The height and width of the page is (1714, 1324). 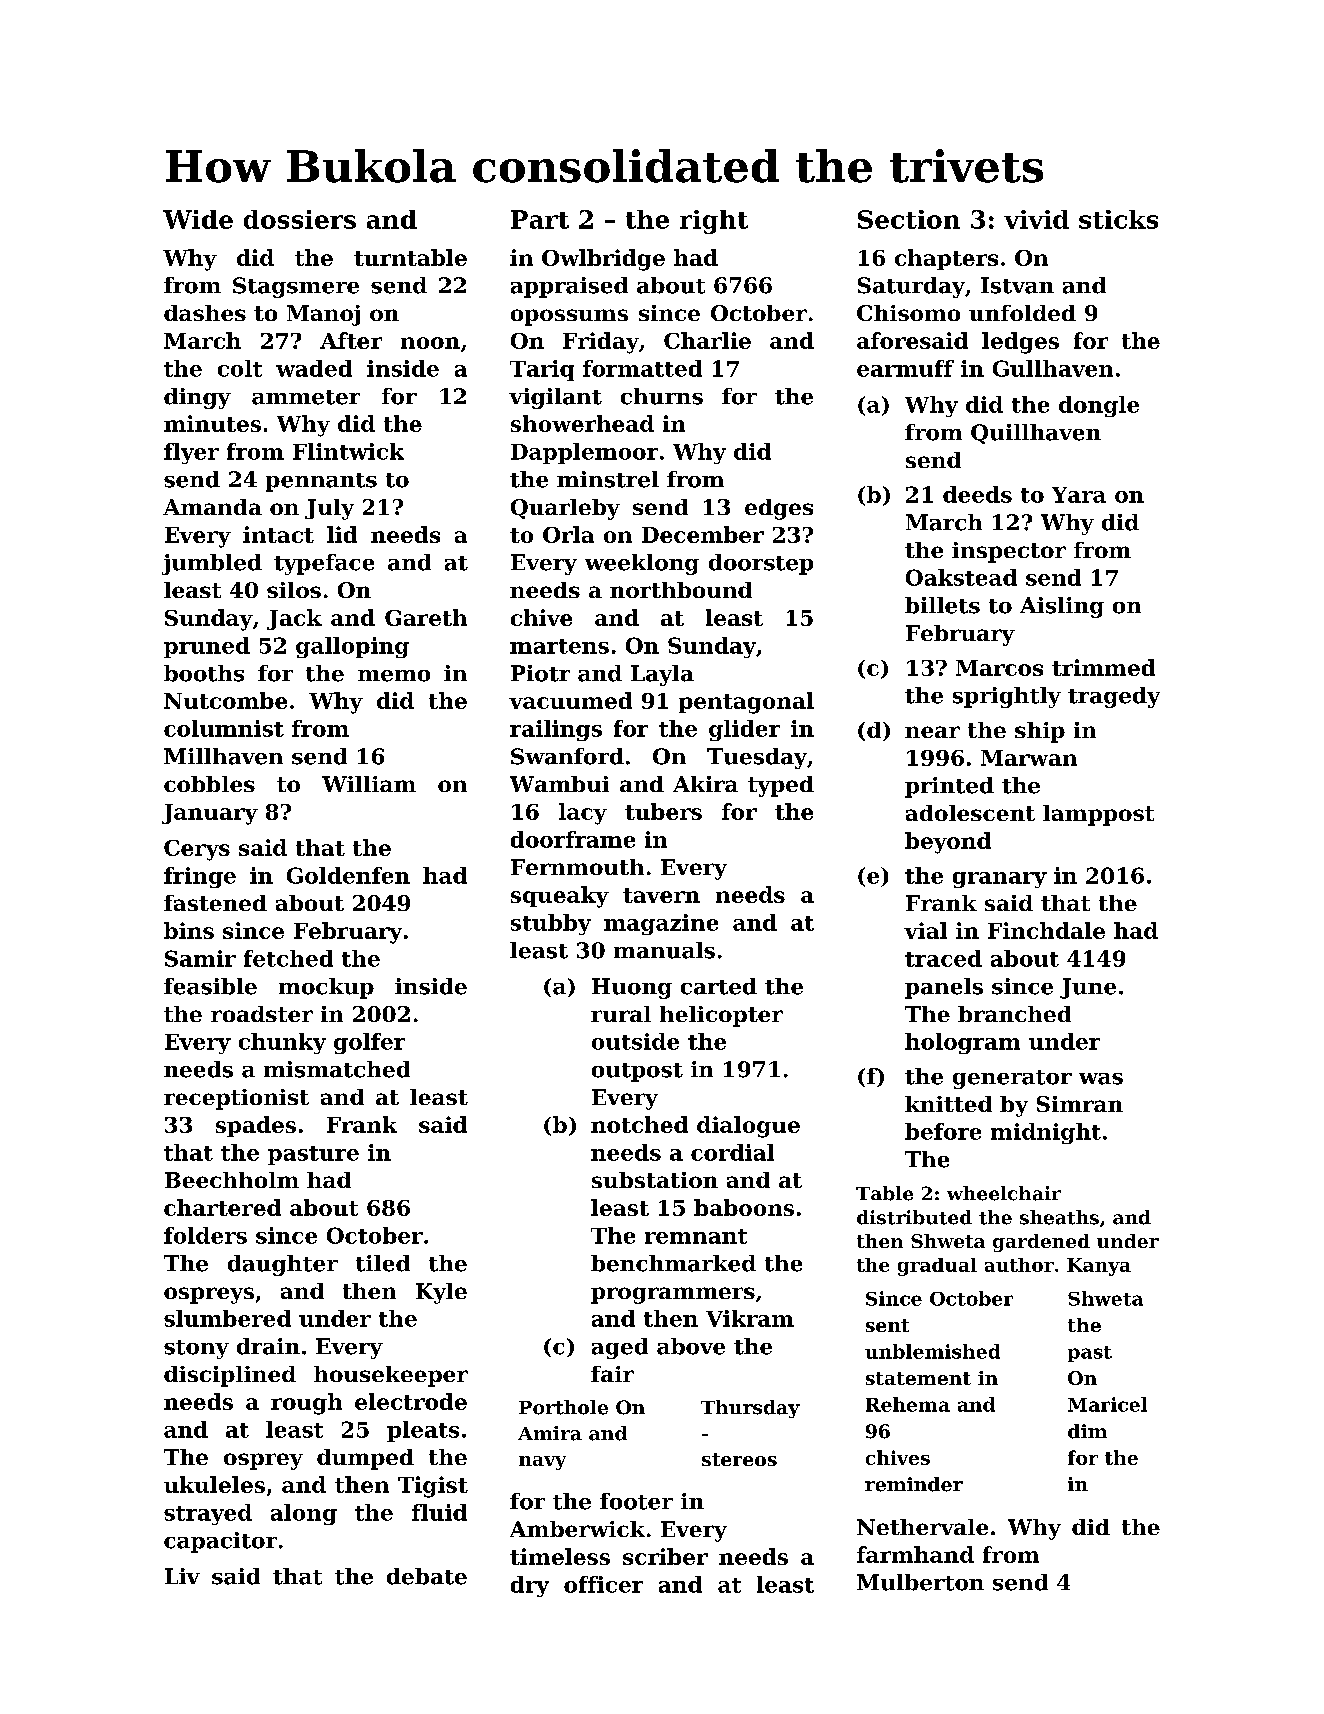 What do you see at coordinates (909, 219) in the page?
I see `Section` at bounding box center [909, 219].
